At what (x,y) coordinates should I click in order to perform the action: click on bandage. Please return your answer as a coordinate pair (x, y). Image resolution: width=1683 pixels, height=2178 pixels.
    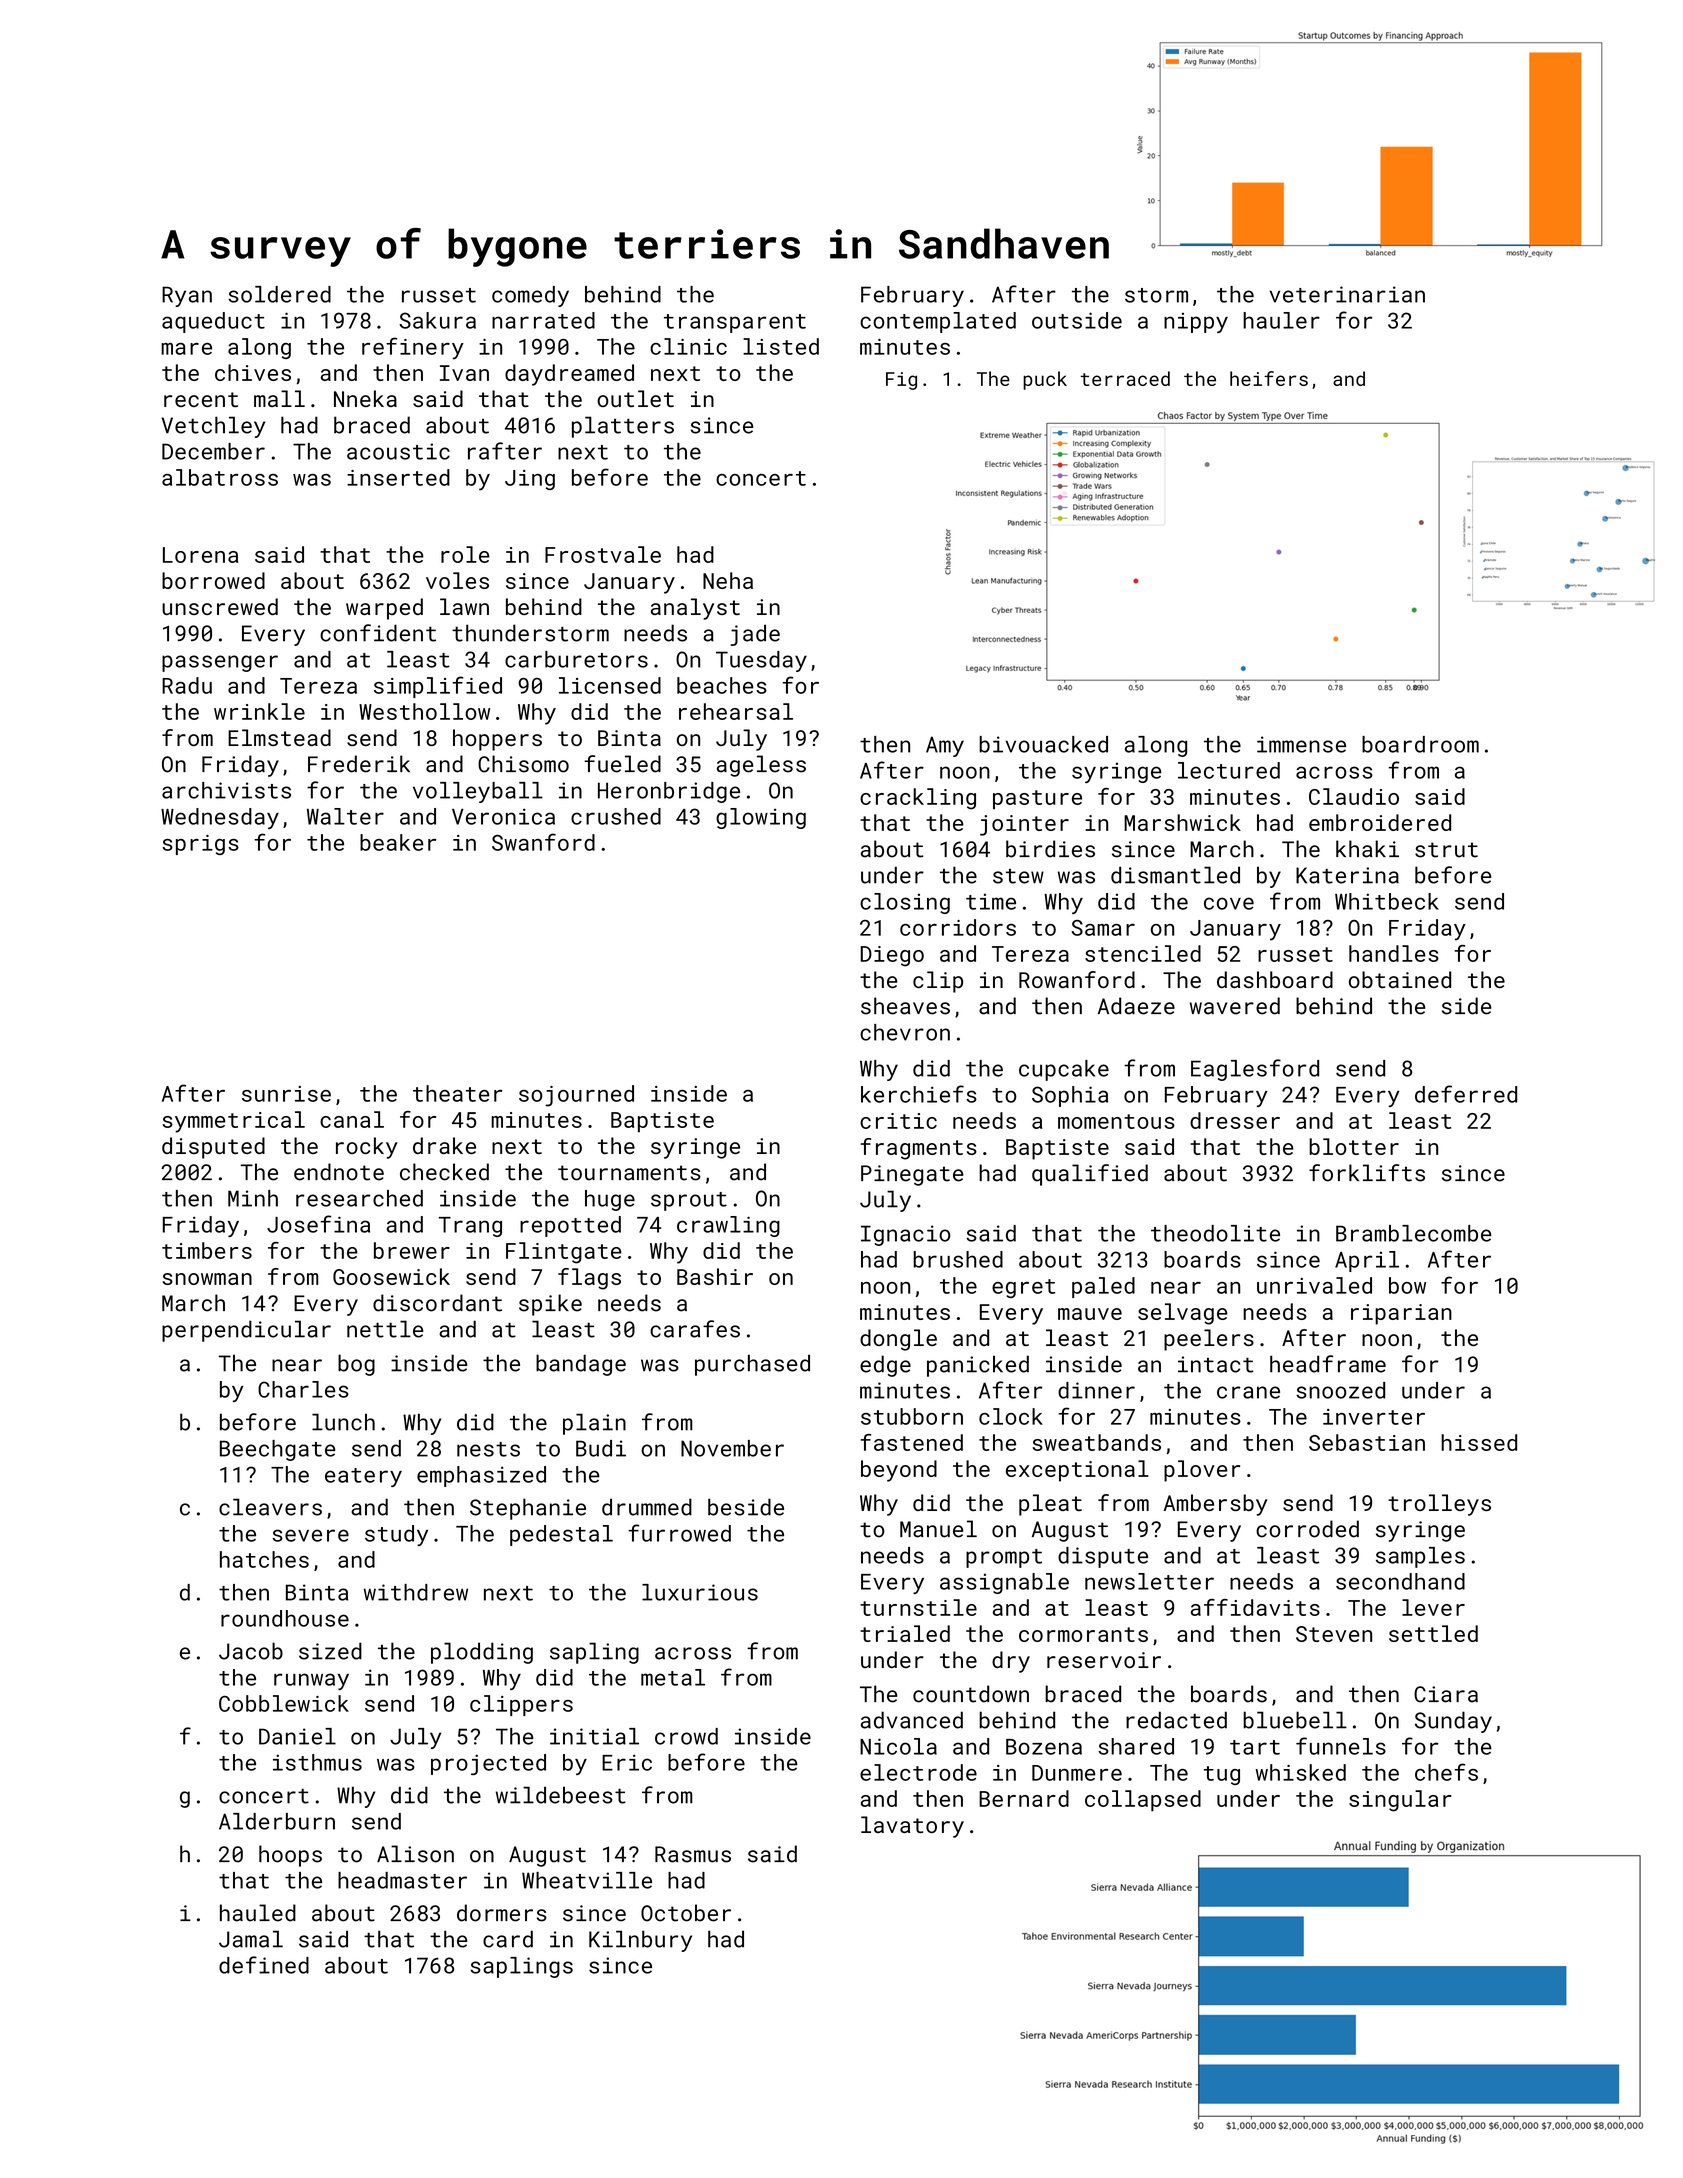
    Looking at the image, I should click on (581, 1365).
